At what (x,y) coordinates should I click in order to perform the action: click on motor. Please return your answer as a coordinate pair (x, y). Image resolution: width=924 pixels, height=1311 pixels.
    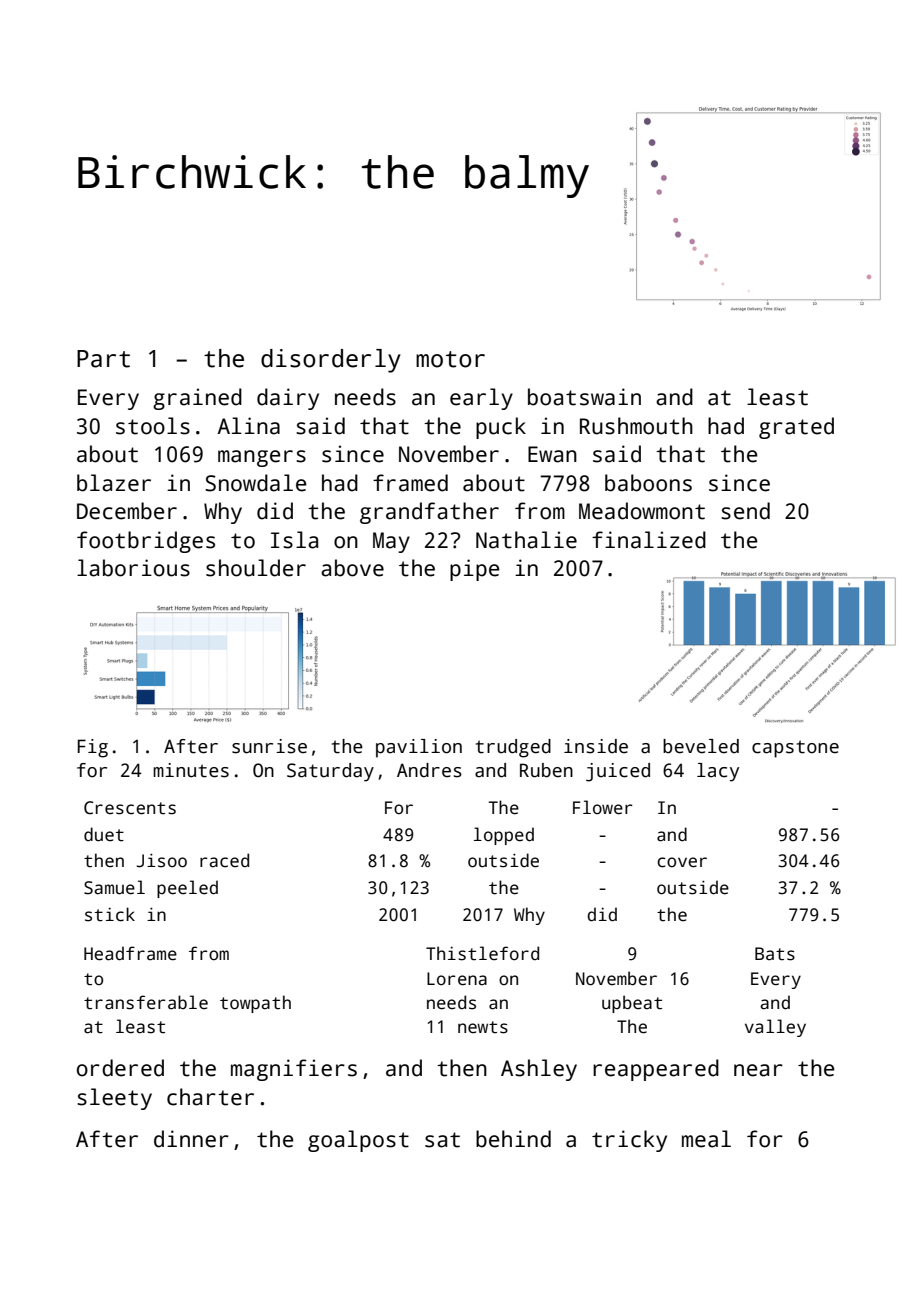
    Looking at the image, I should click on (450, 359).
